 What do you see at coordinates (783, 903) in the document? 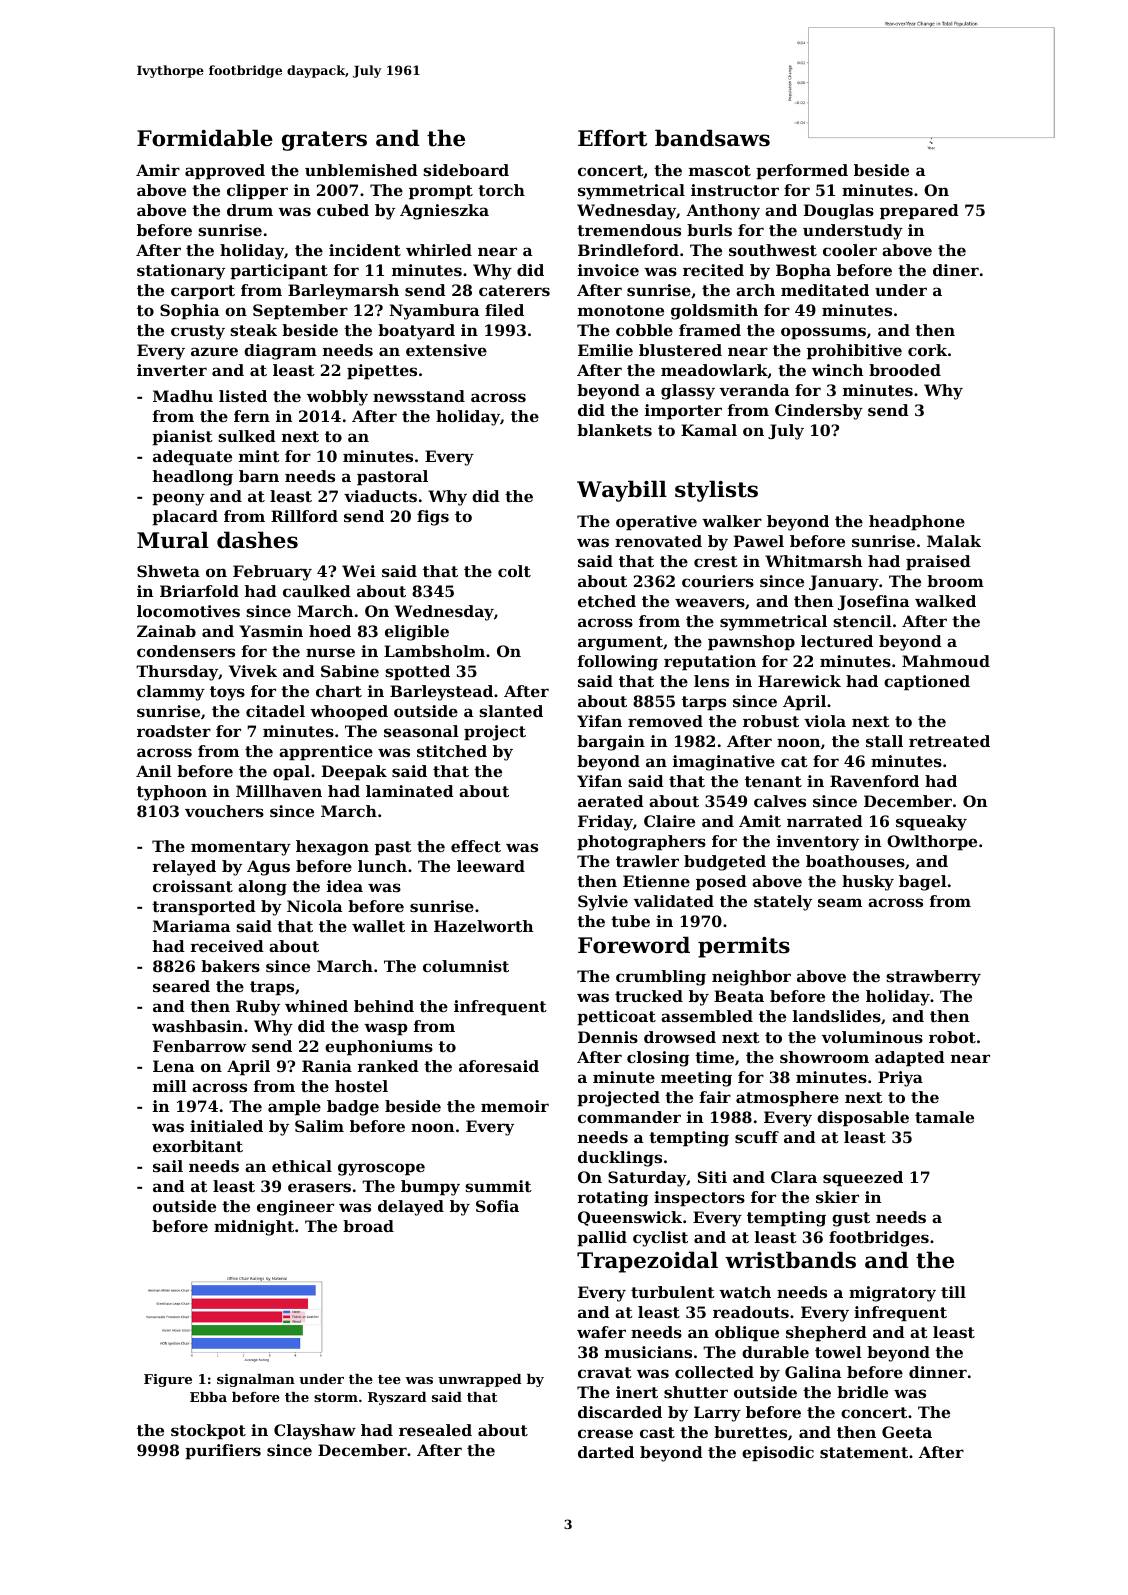
I see `stately` at bounding box center [783, 903].
